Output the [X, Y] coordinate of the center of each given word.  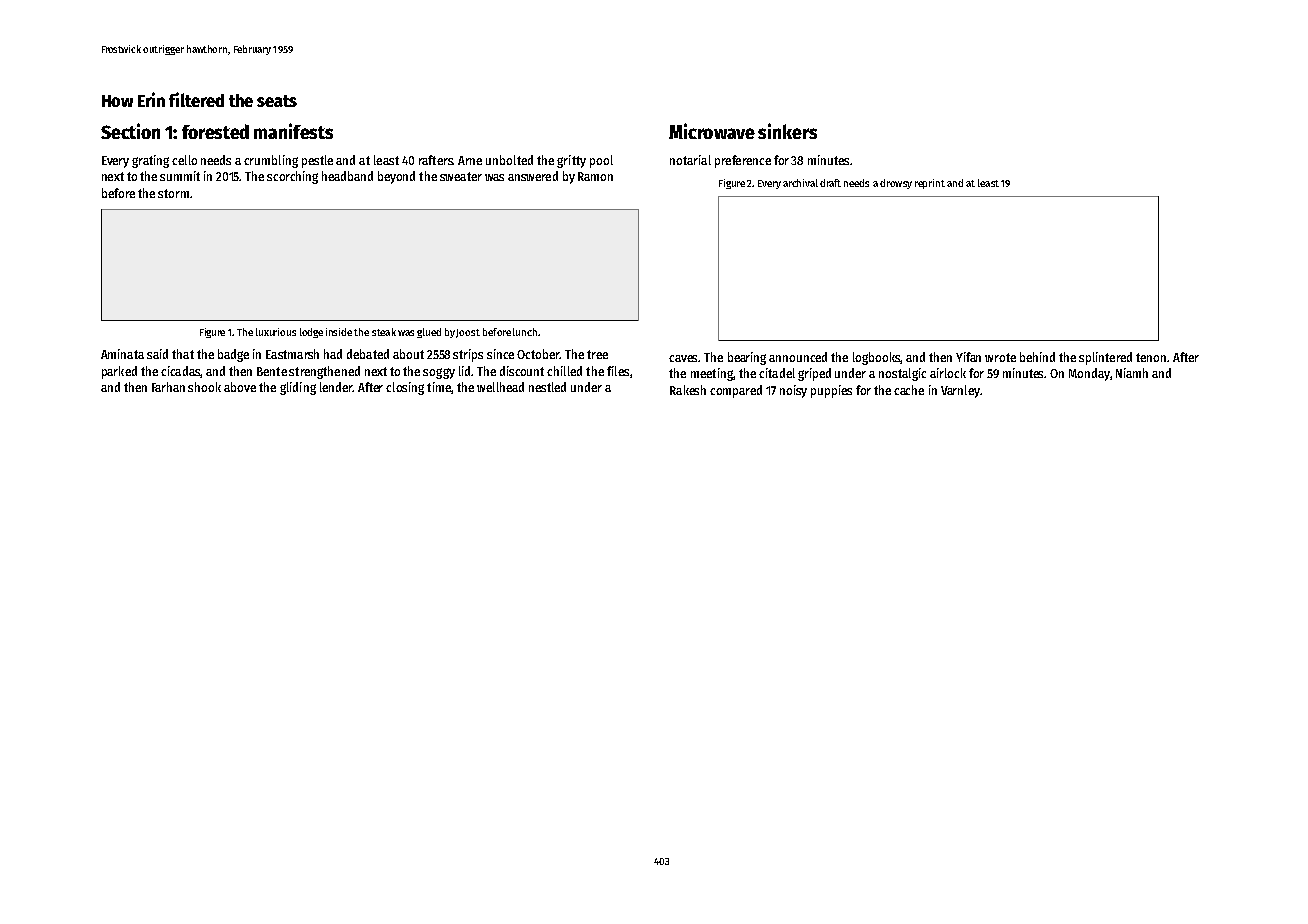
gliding [298, 388]
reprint [930, 184]
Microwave [712, 131]
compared [736, 391]
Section [130, 131]
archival [800, 183]
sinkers [787, 131]
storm [173, 193]
